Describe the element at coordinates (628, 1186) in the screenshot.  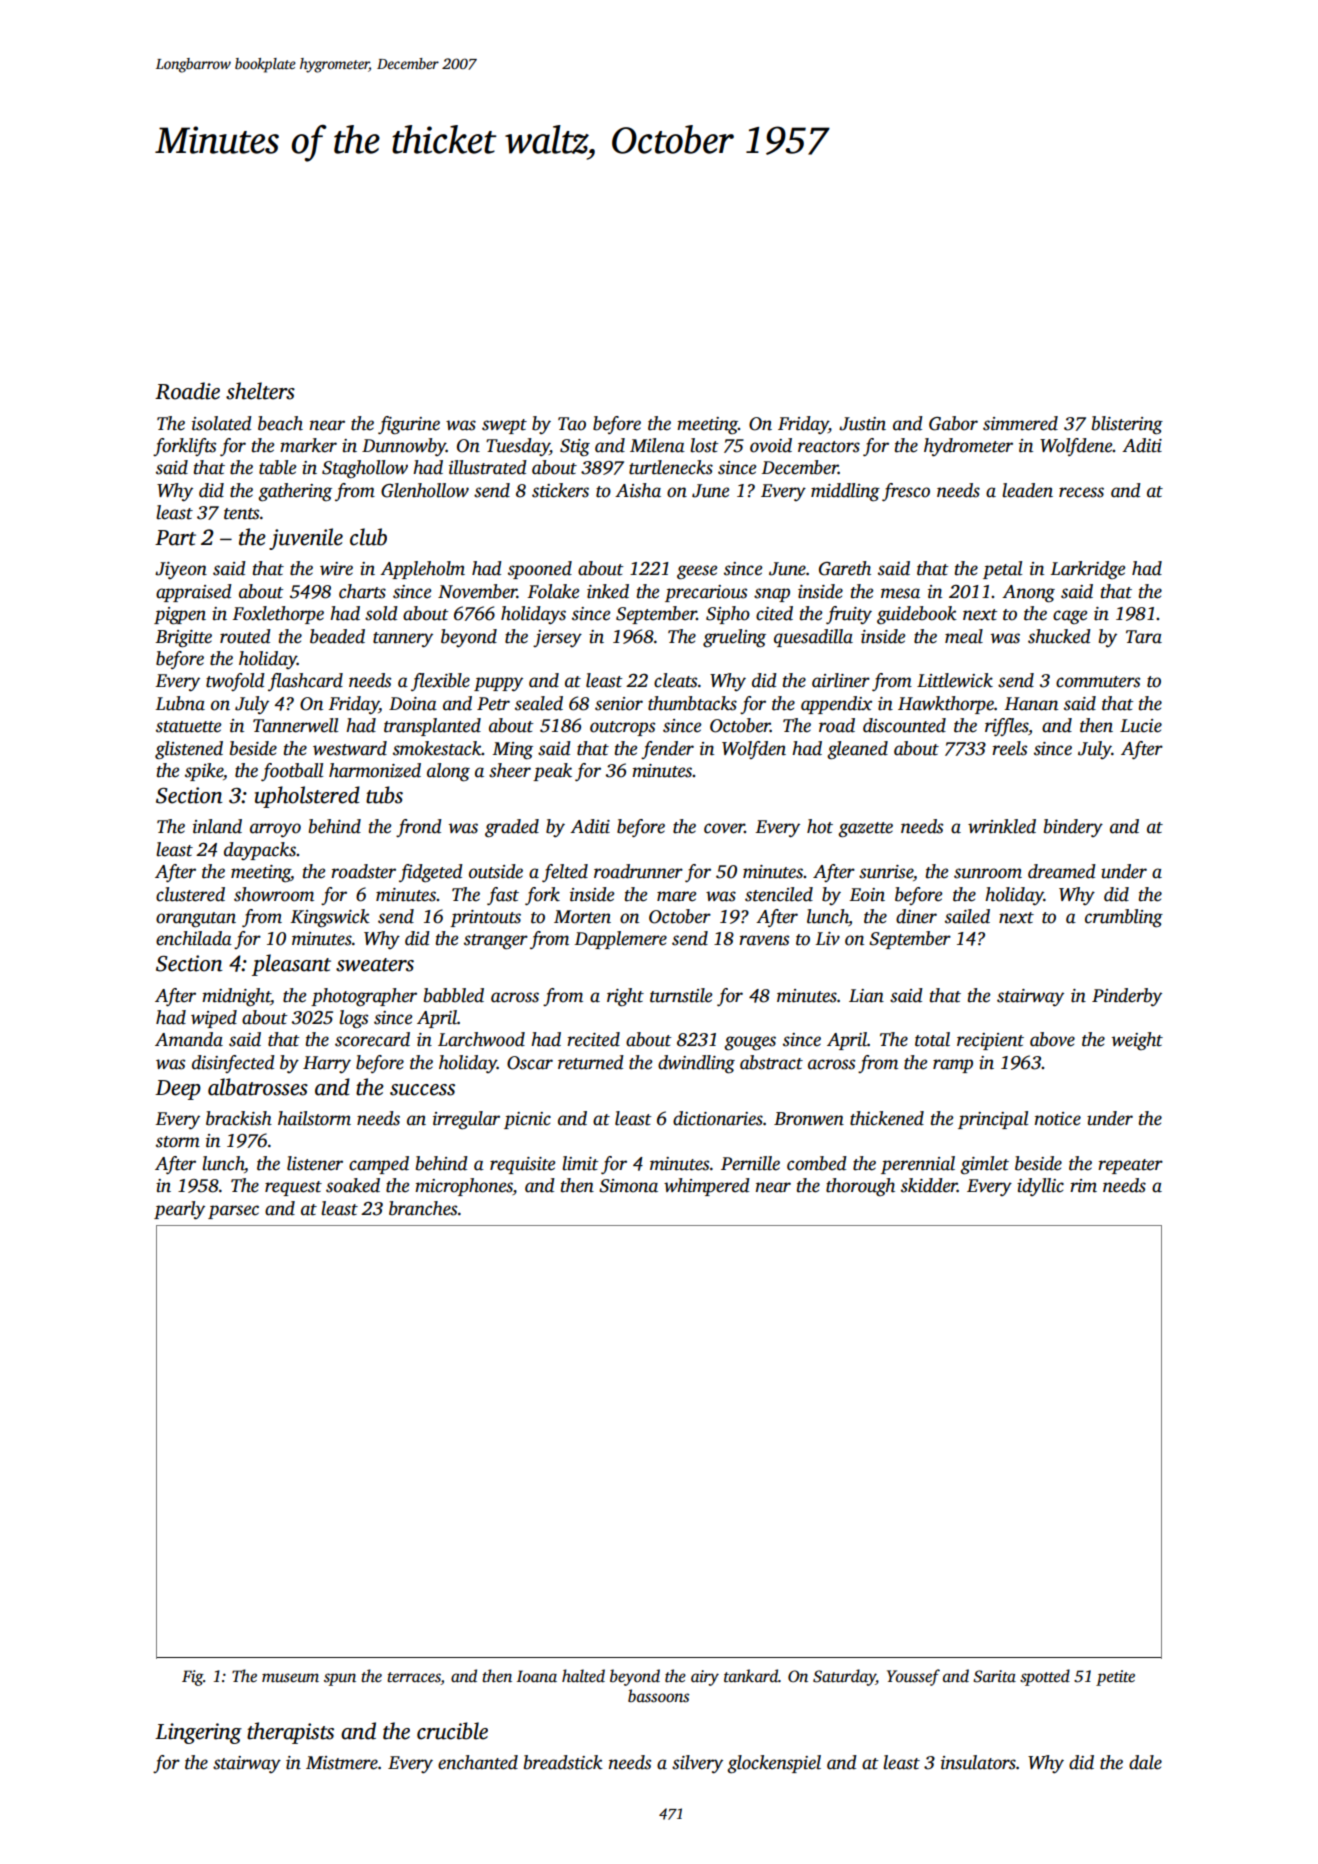
I see `Simona` at that location.
